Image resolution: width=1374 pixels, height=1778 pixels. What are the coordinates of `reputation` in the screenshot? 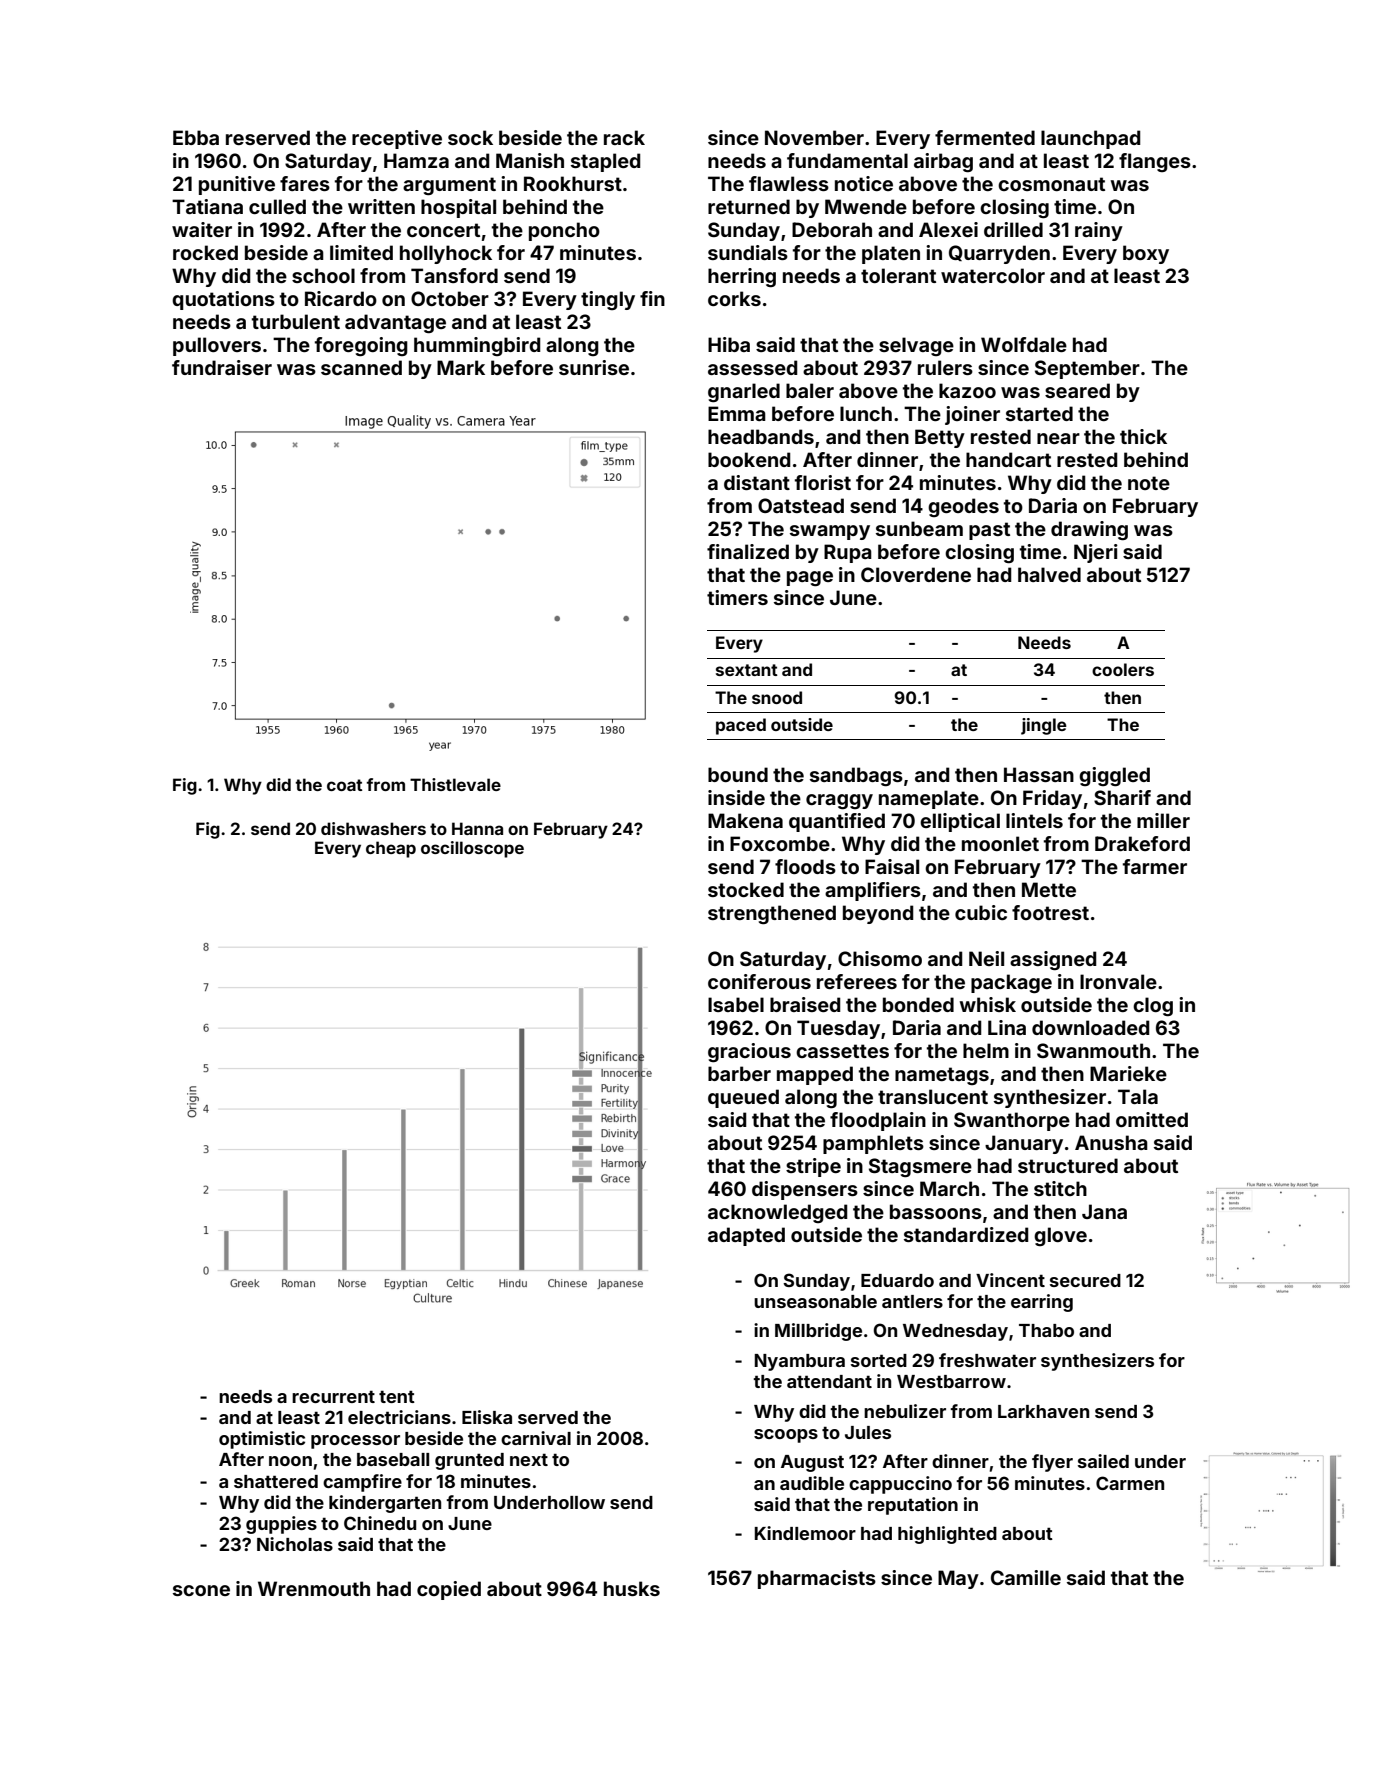 It's located at (913, 1506).
